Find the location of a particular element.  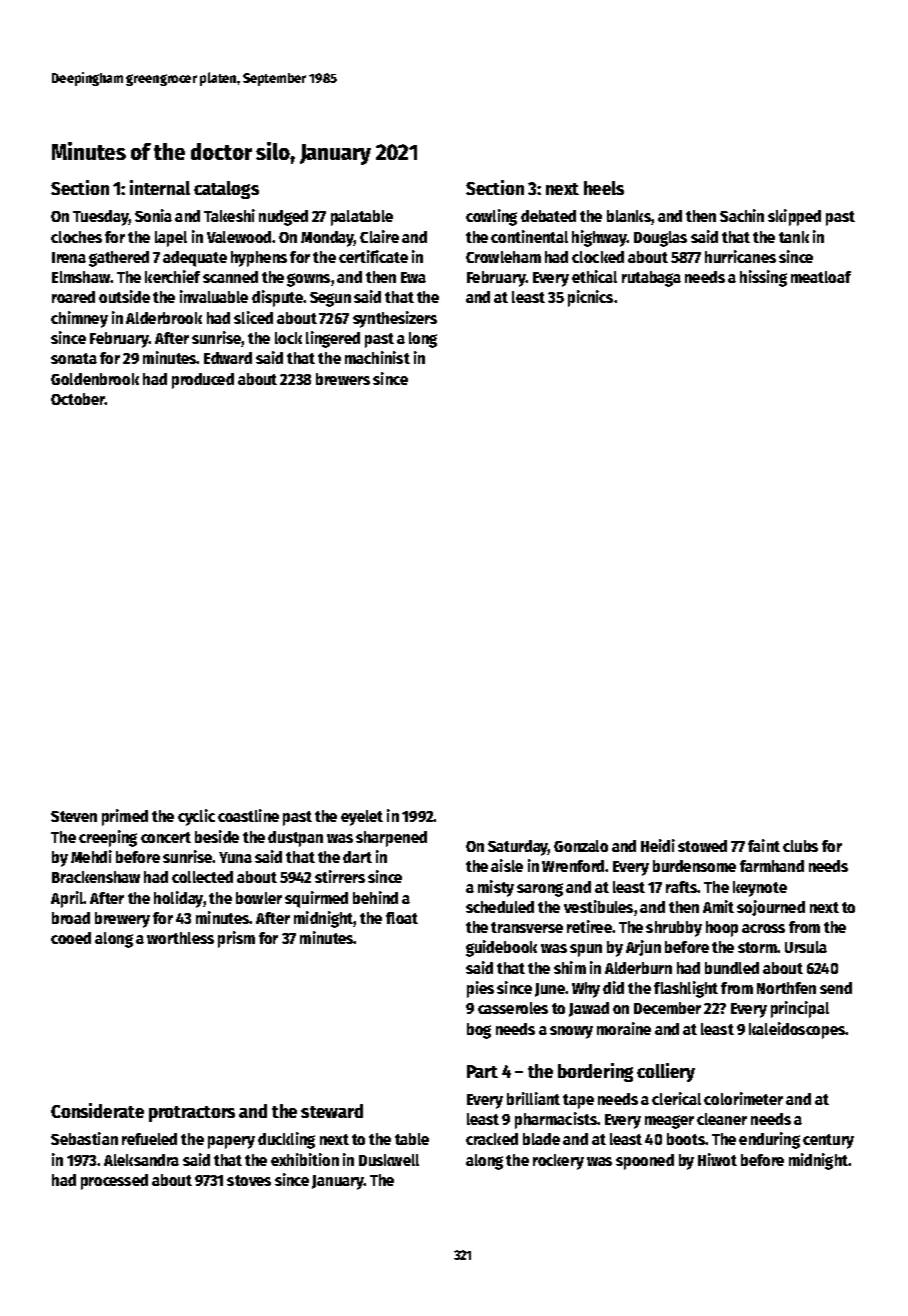

picnics is located at coordinates (590, 298).
